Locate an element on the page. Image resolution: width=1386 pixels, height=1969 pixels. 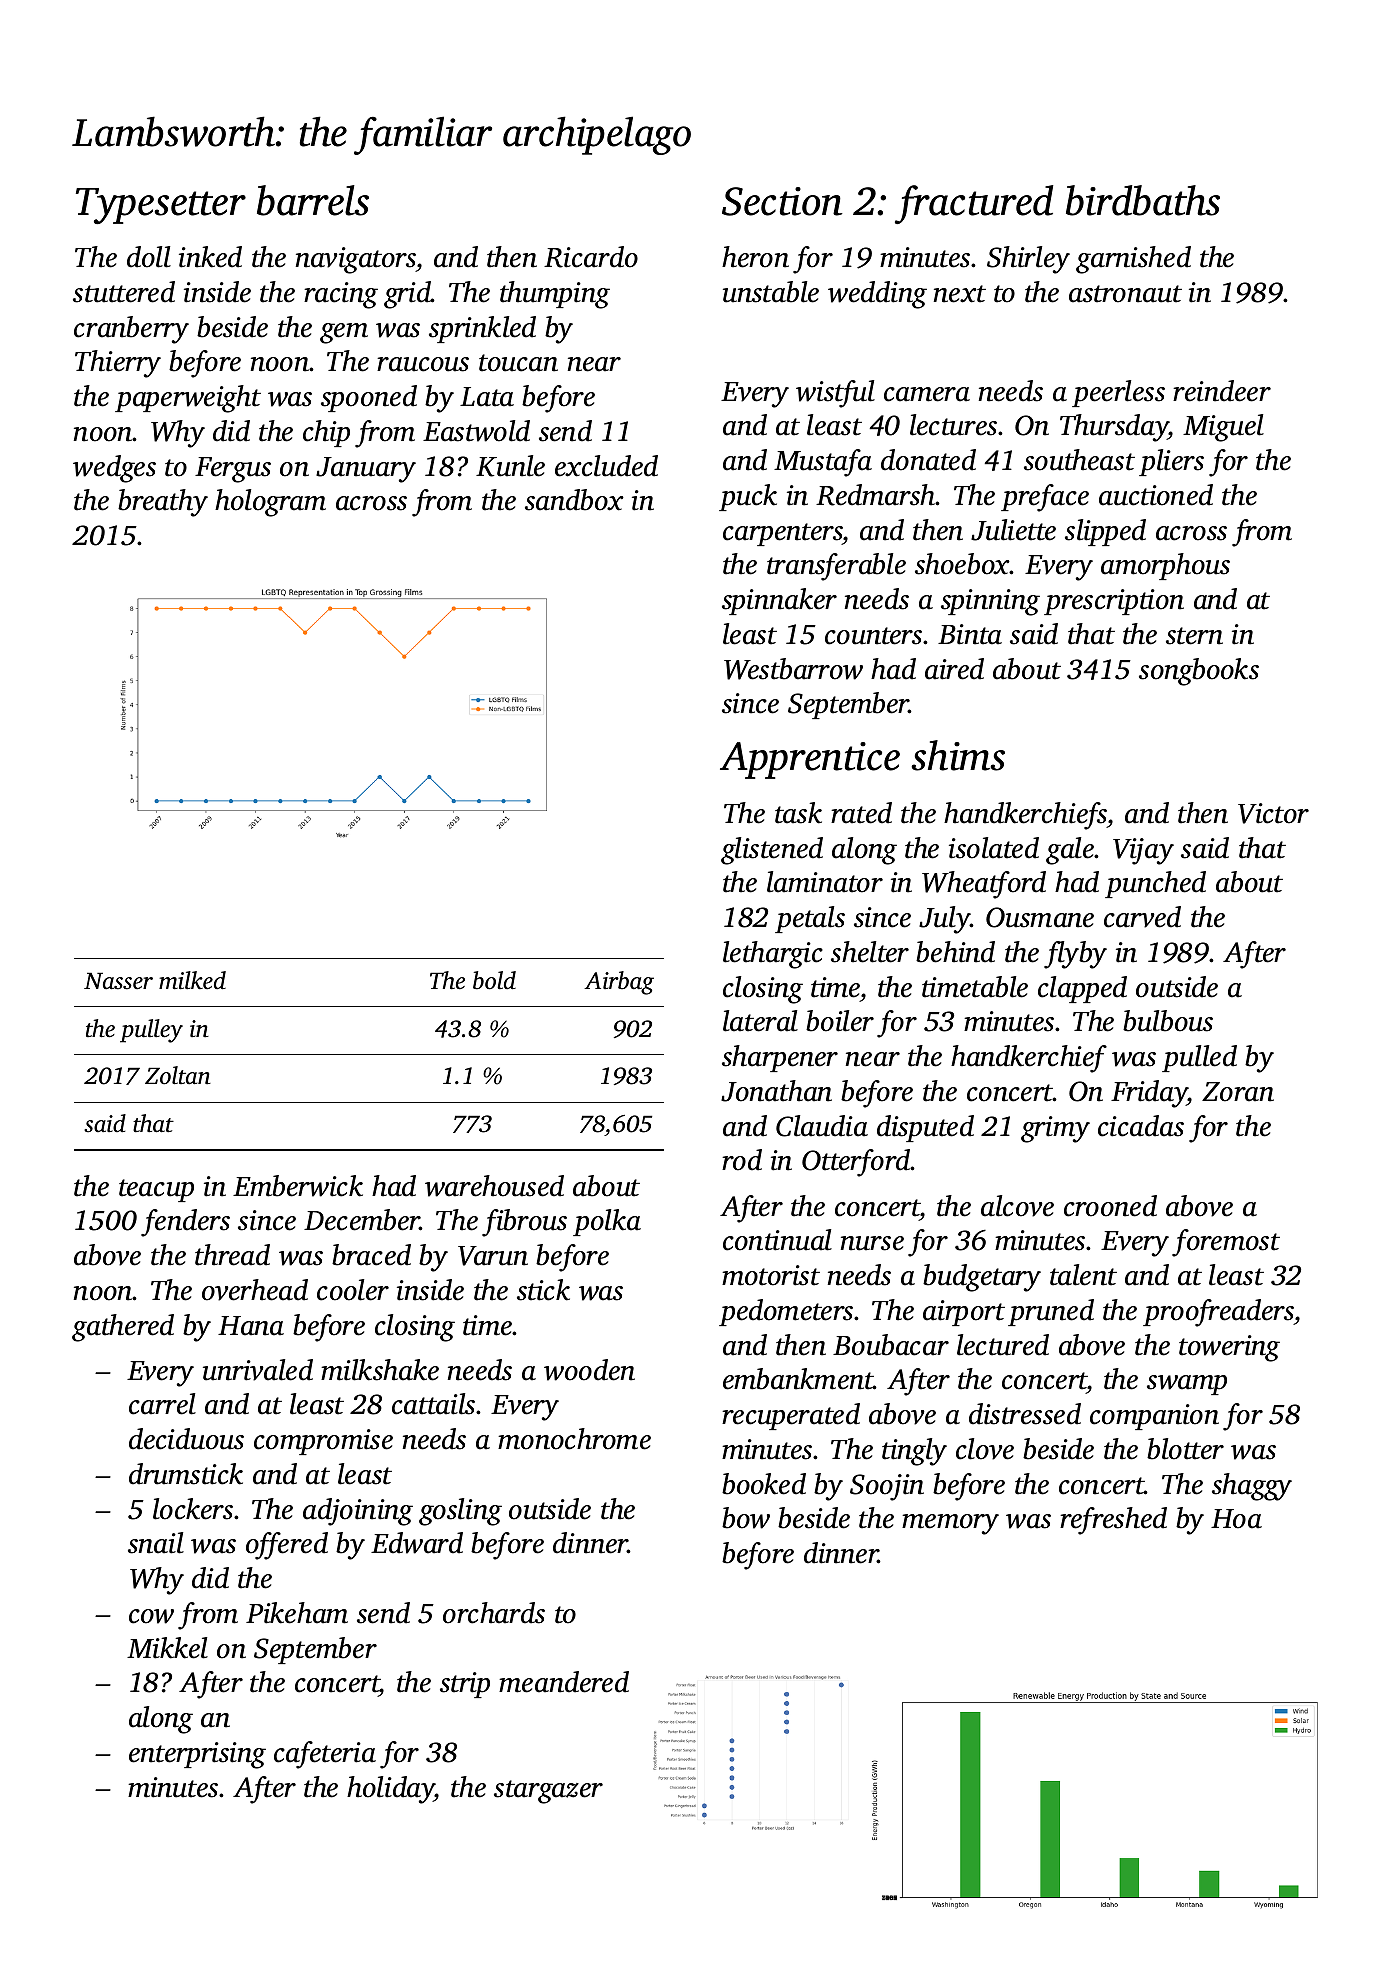
motorist is located at coordinates (771, 1275).
